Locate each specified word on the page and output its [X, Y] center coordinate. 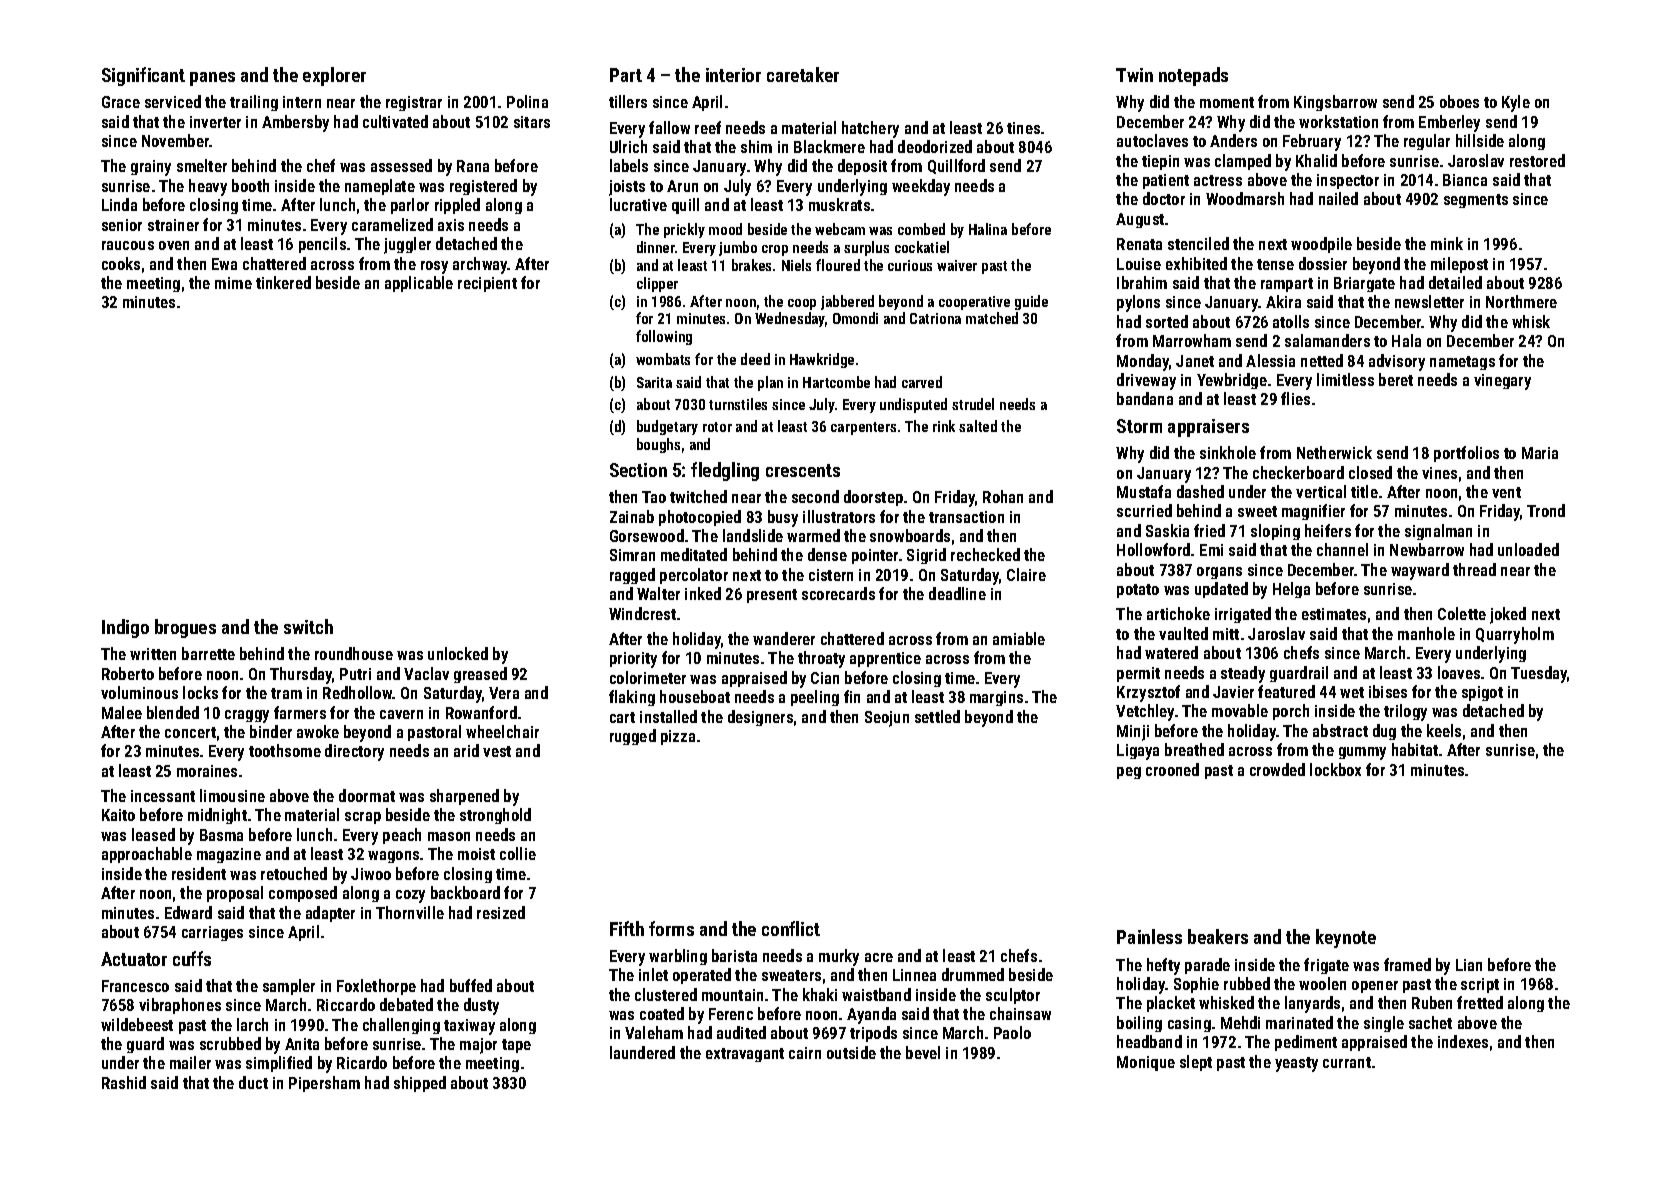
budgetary [667, 427]
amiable [1019, 638]
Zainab [632, 516]
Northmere [1521, 301]
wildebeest [137, 1024]
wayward [1420, 571]
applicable [419, 284]
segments [1476, 201]
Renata [1139, 244]
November [175, 140]
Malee [122, 712]
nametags [1462, 363]
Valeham [654, 1032]
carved [922, 382]
